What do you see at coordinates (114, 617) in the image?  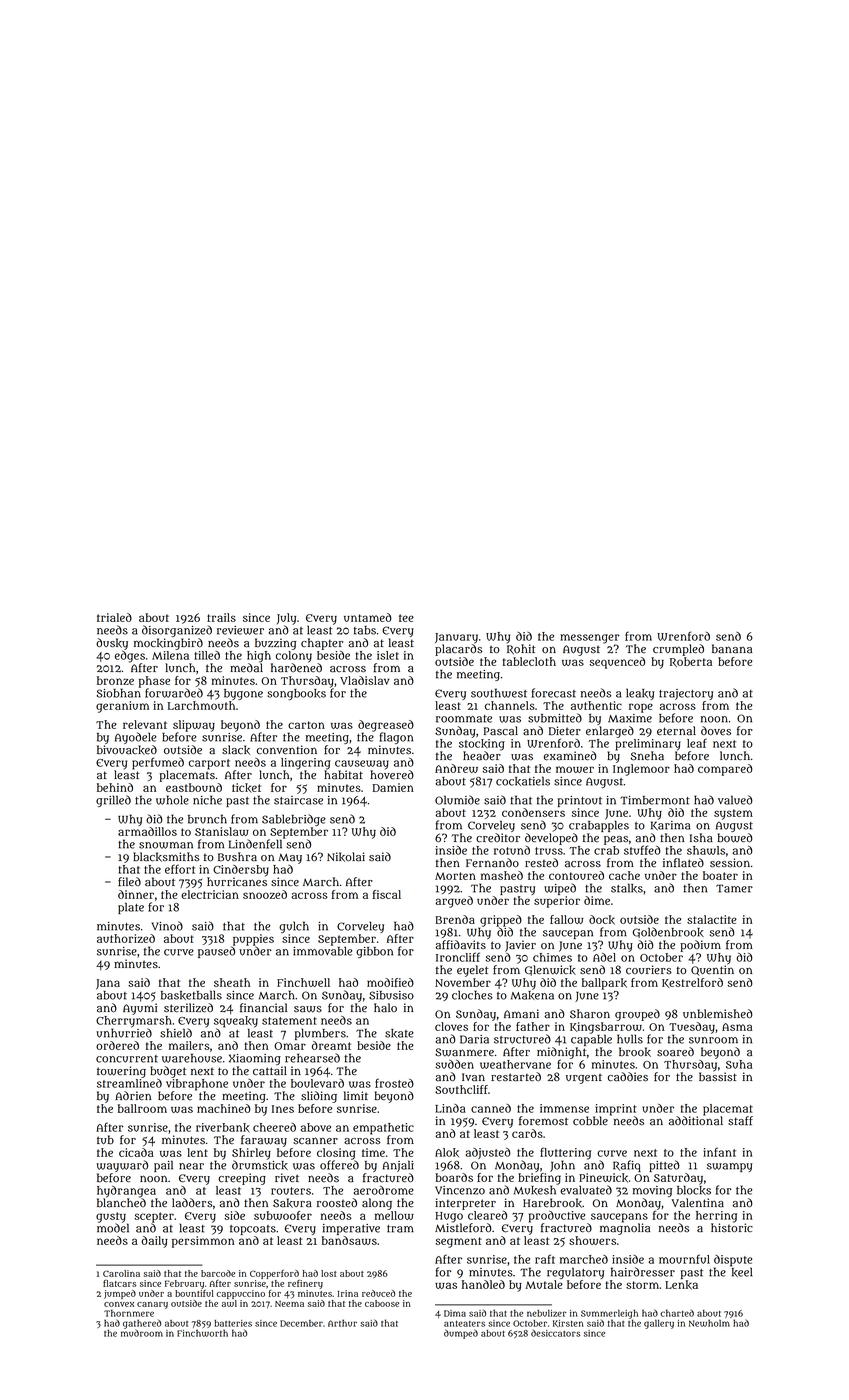 I see `trialed` at bounding box center [114, 617].
